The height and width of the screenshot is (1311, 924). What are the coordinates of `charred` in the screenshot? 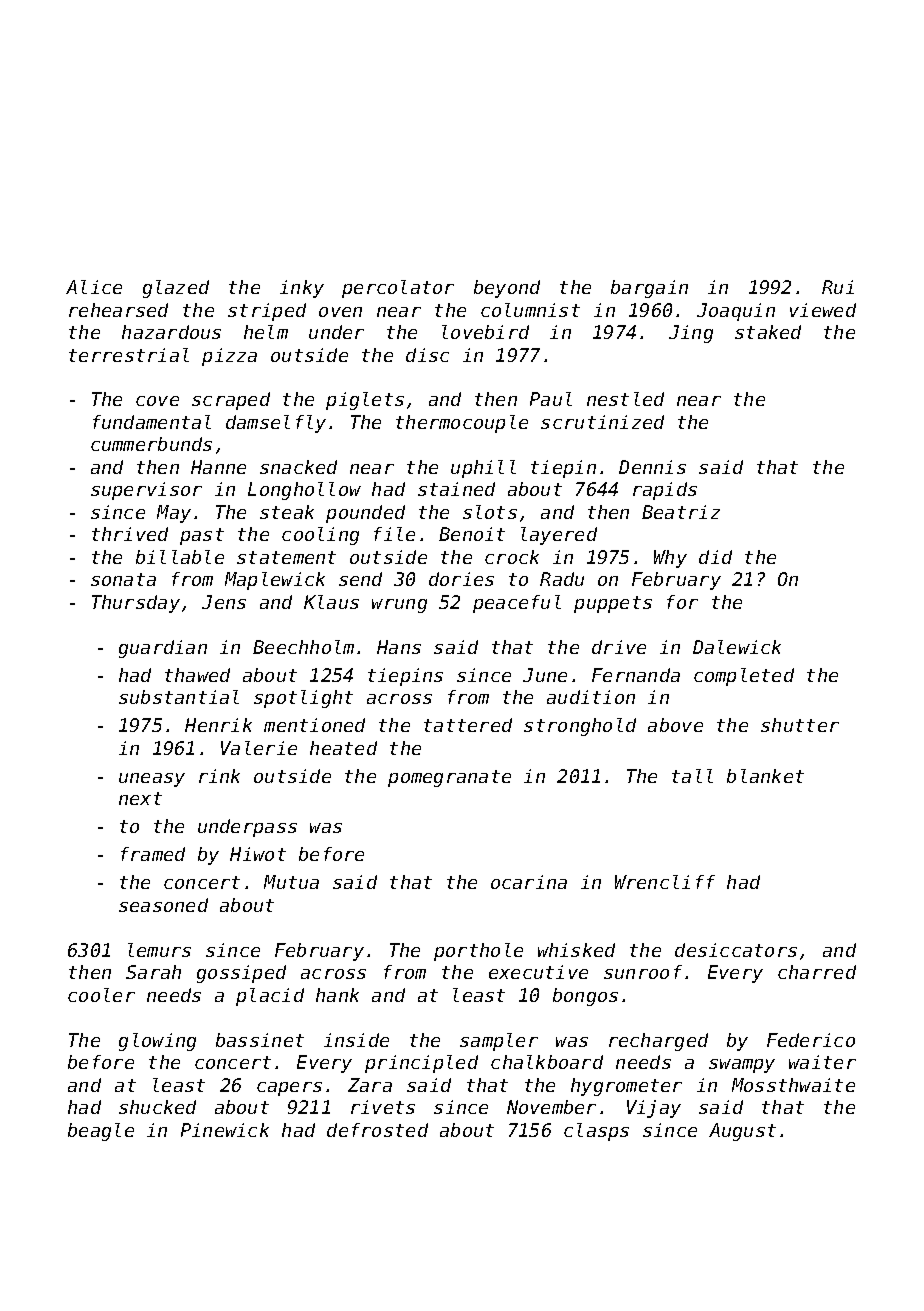 It's located at (817, 972).
